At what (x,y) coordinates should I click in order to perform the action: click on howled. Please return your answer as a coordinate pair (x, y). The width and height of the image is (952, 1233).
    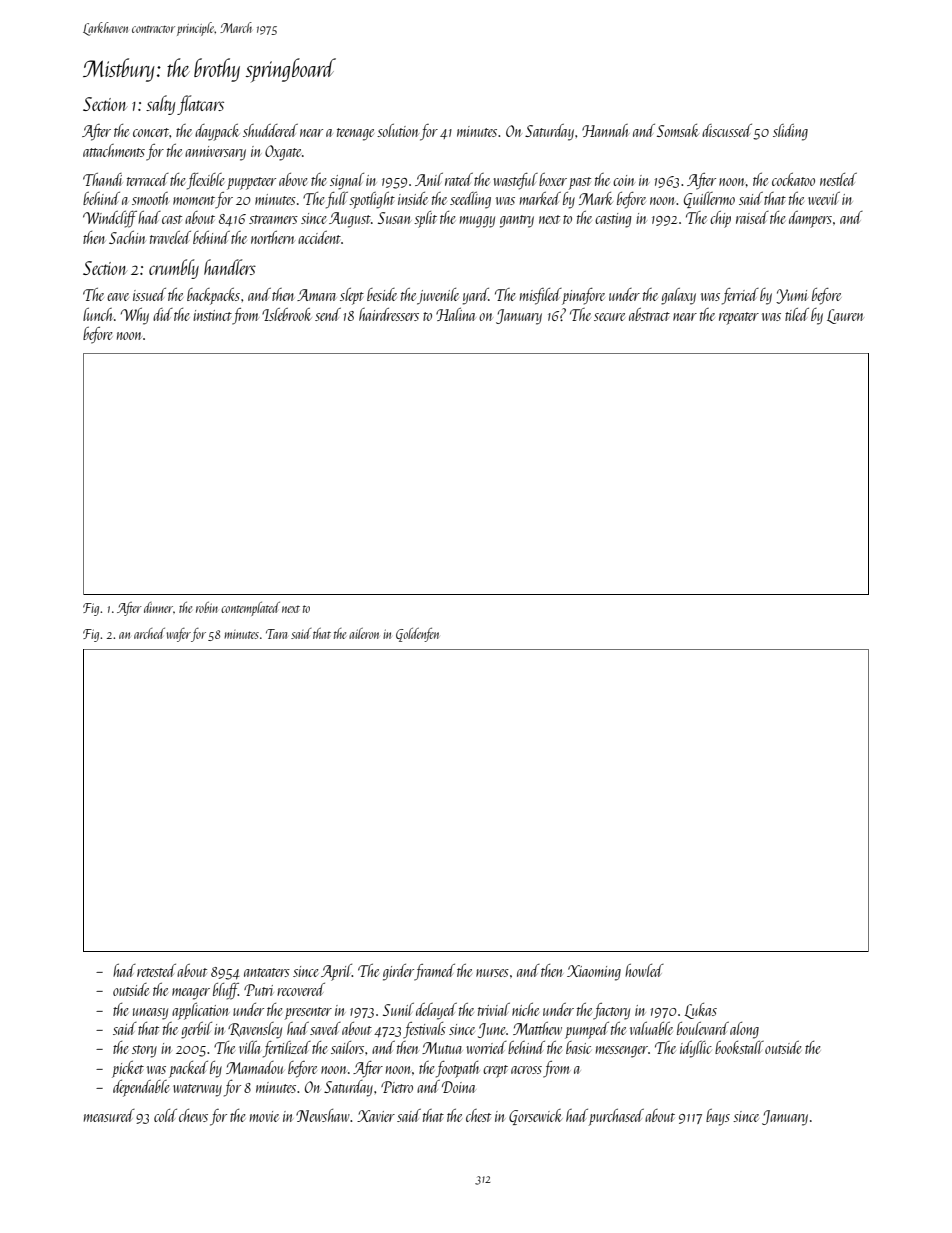
    Looking at the image, I should click on (644, 970).
